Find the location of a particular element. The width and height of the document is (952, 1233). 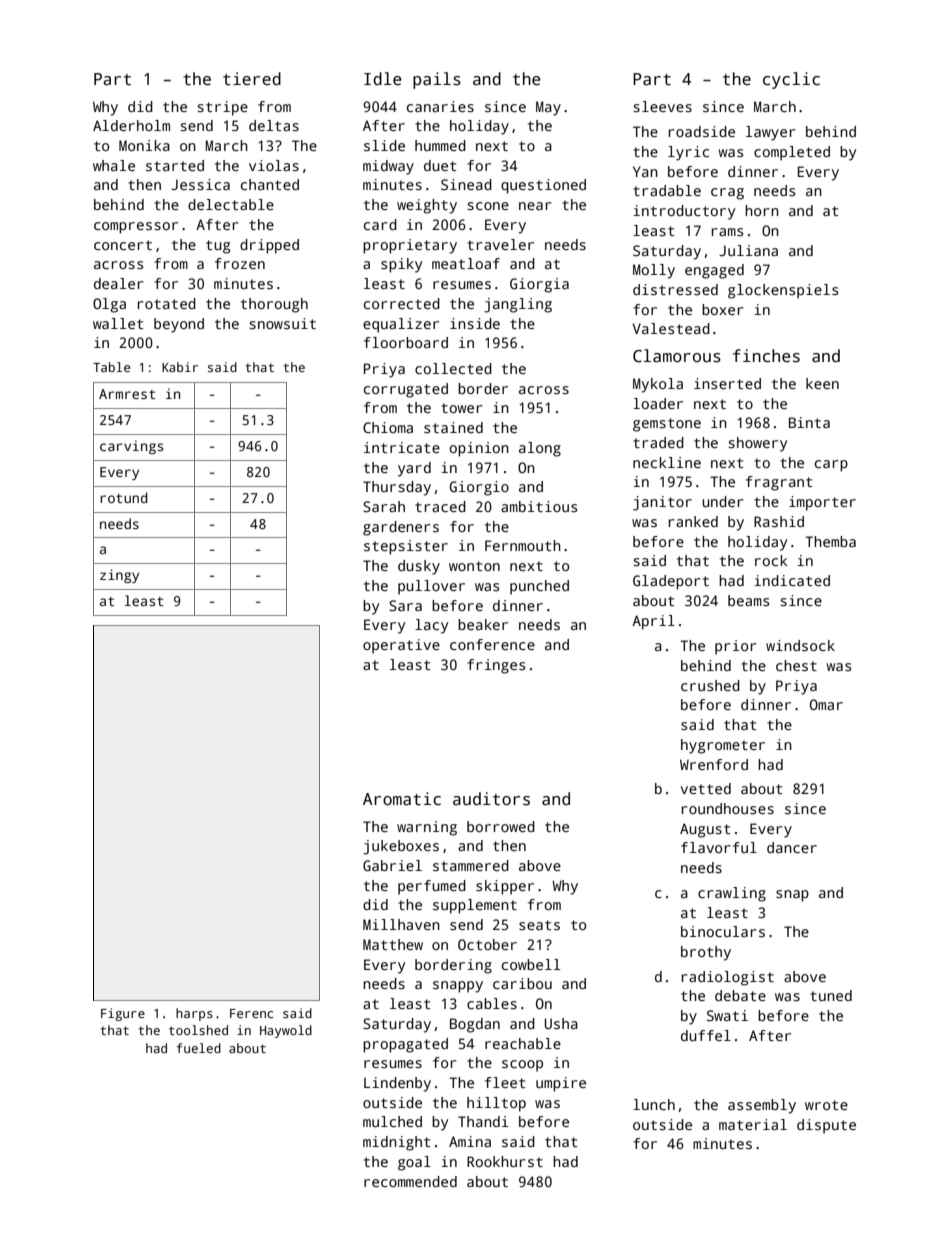

recommended is located at coordinates (410, 1181).
